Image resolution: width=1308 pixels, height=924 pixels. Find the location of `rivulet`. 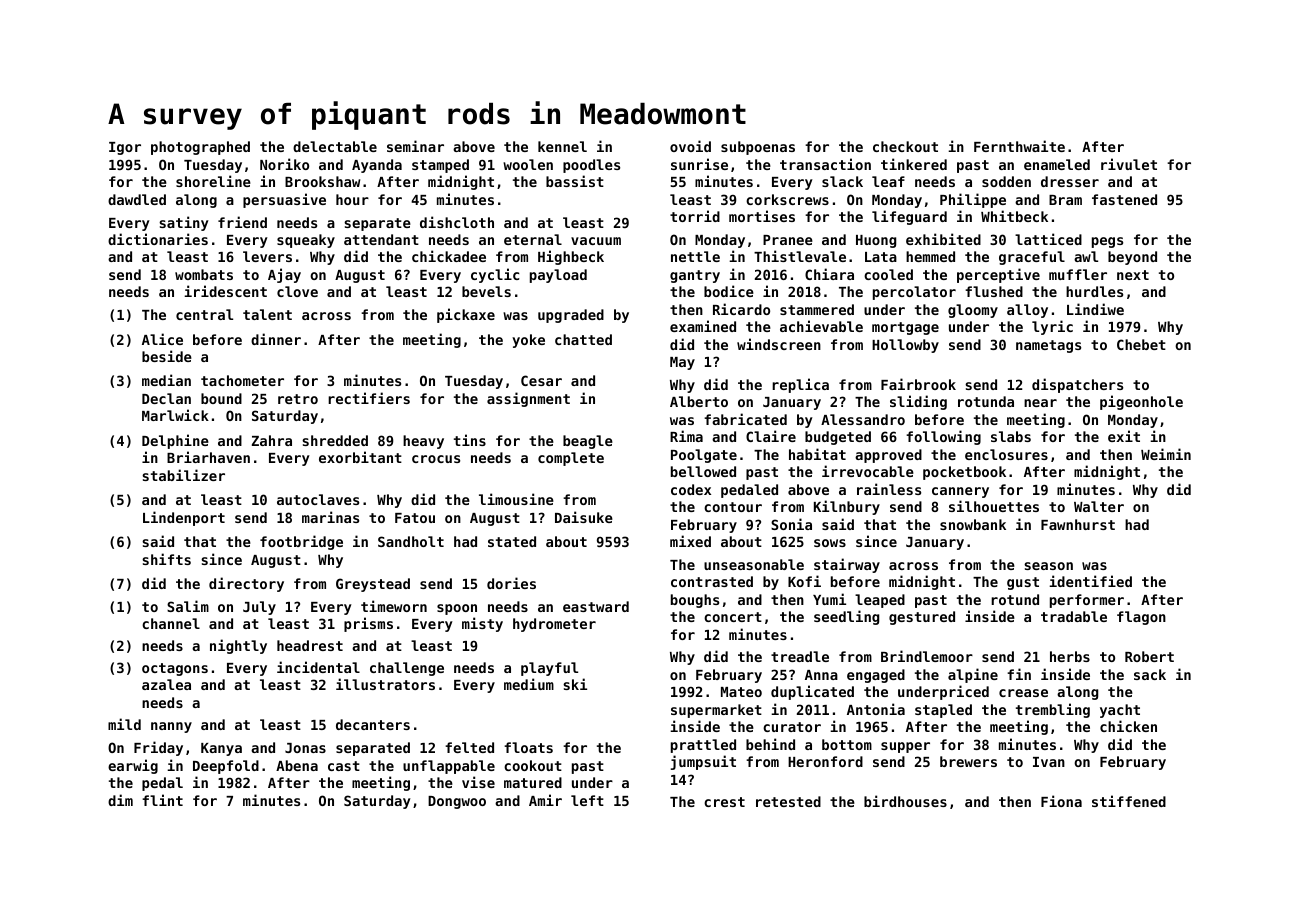

rivulet is located at coordinates (1129, 164).
